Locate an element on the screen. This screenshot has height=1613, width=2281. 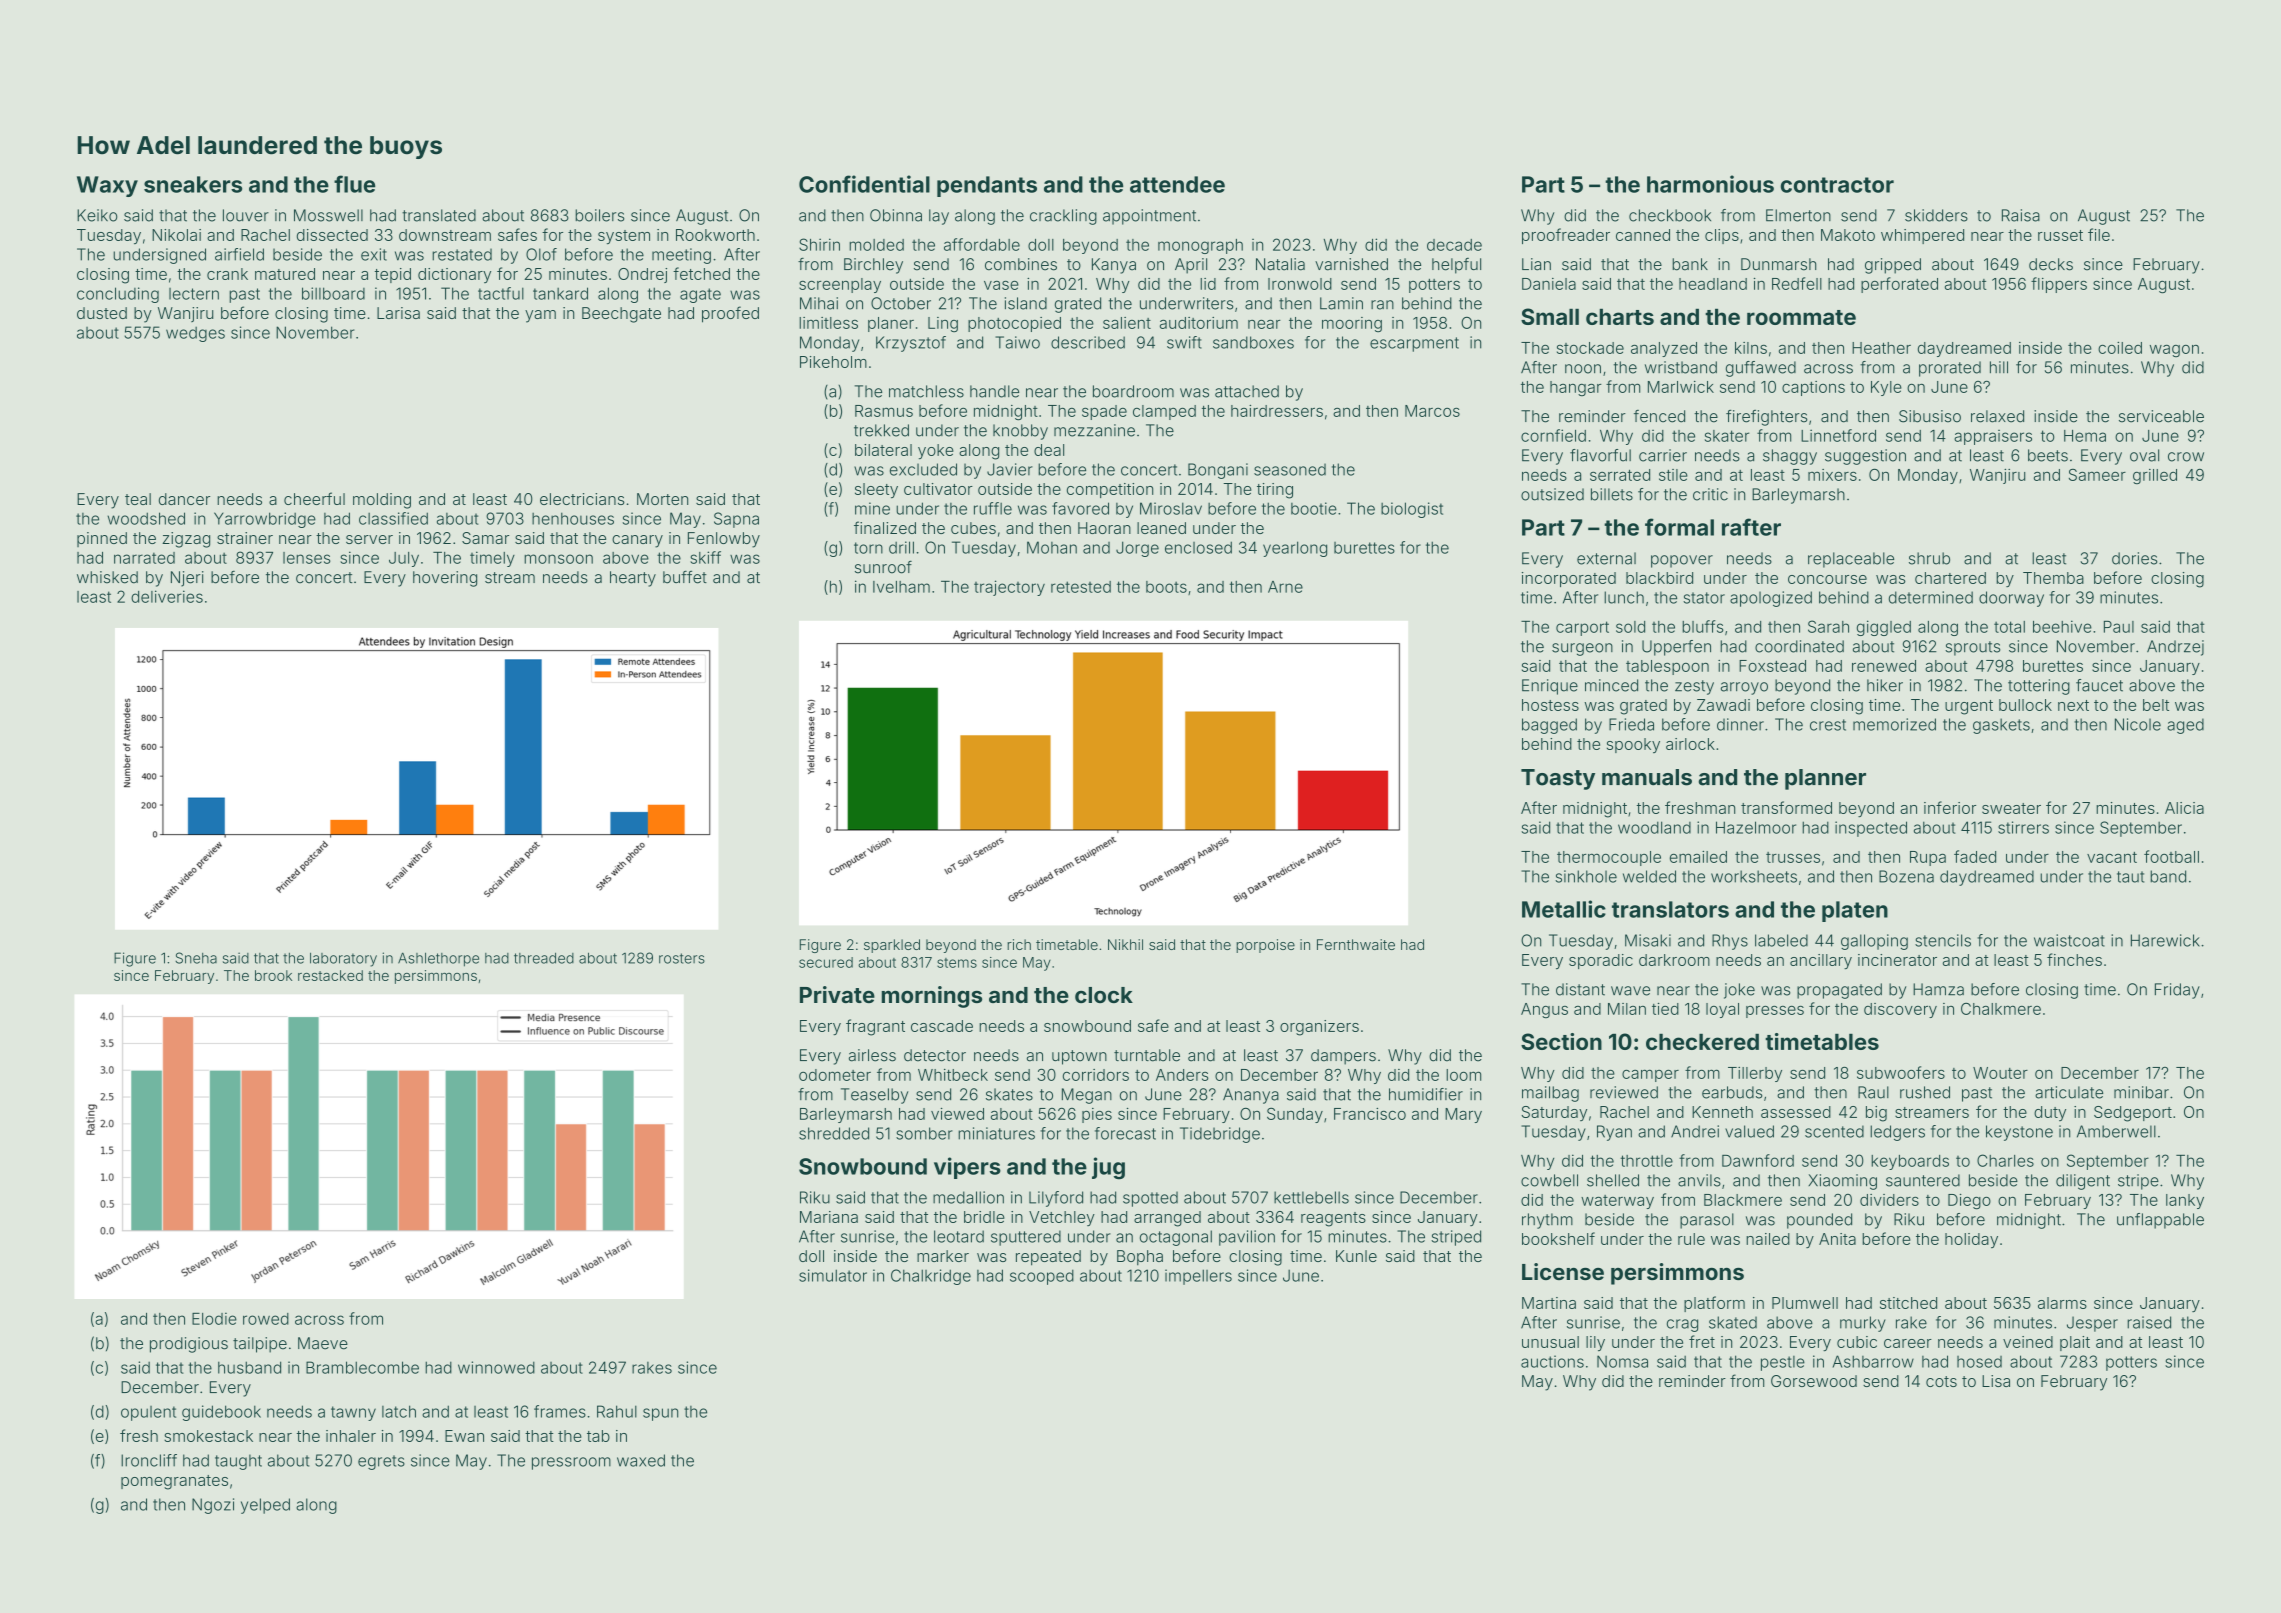
serviceable is located at coordinates (2161, 416).
